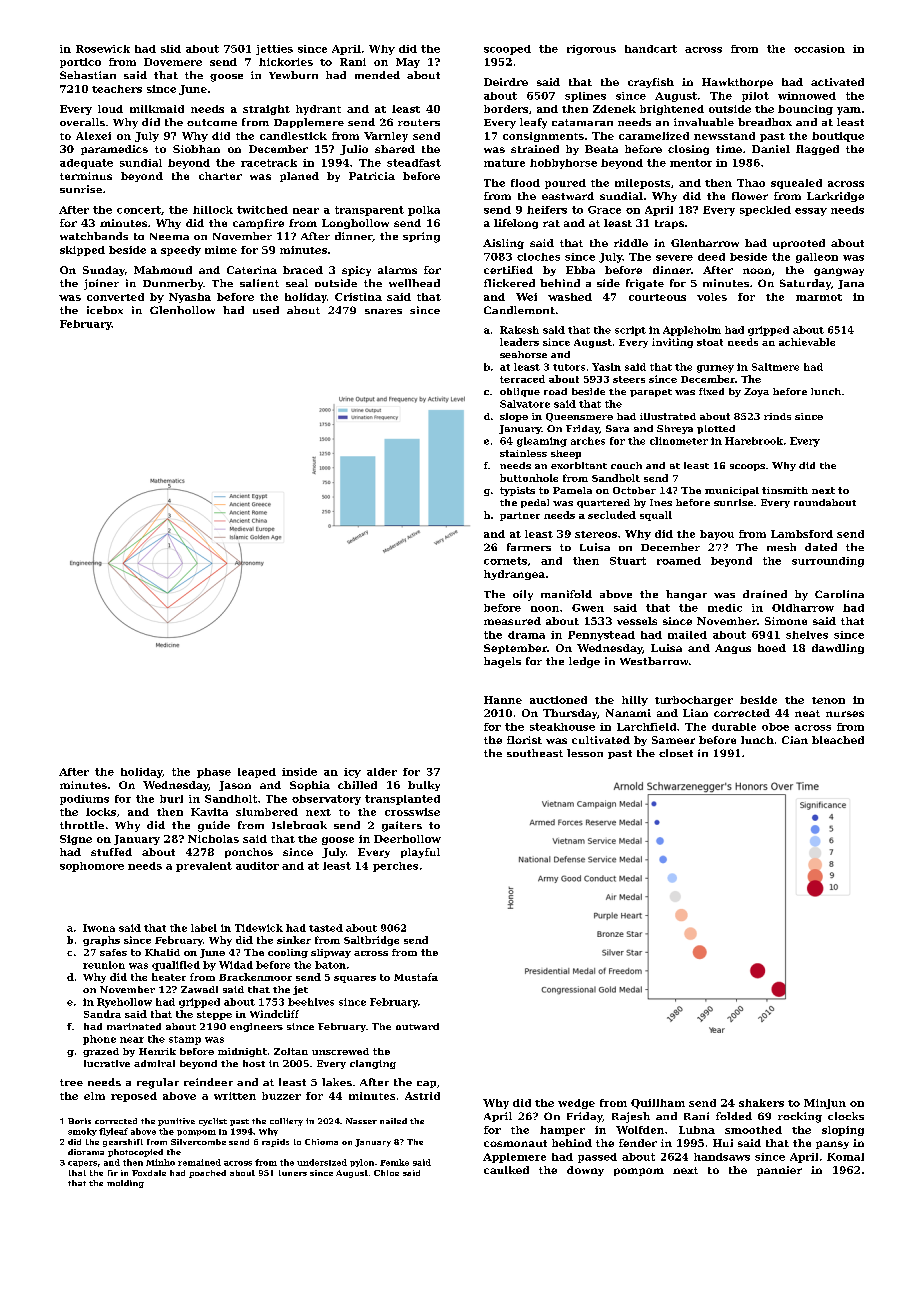 The image size is (924, 1308). I want to click on turbocharger, so click(694, 701).
